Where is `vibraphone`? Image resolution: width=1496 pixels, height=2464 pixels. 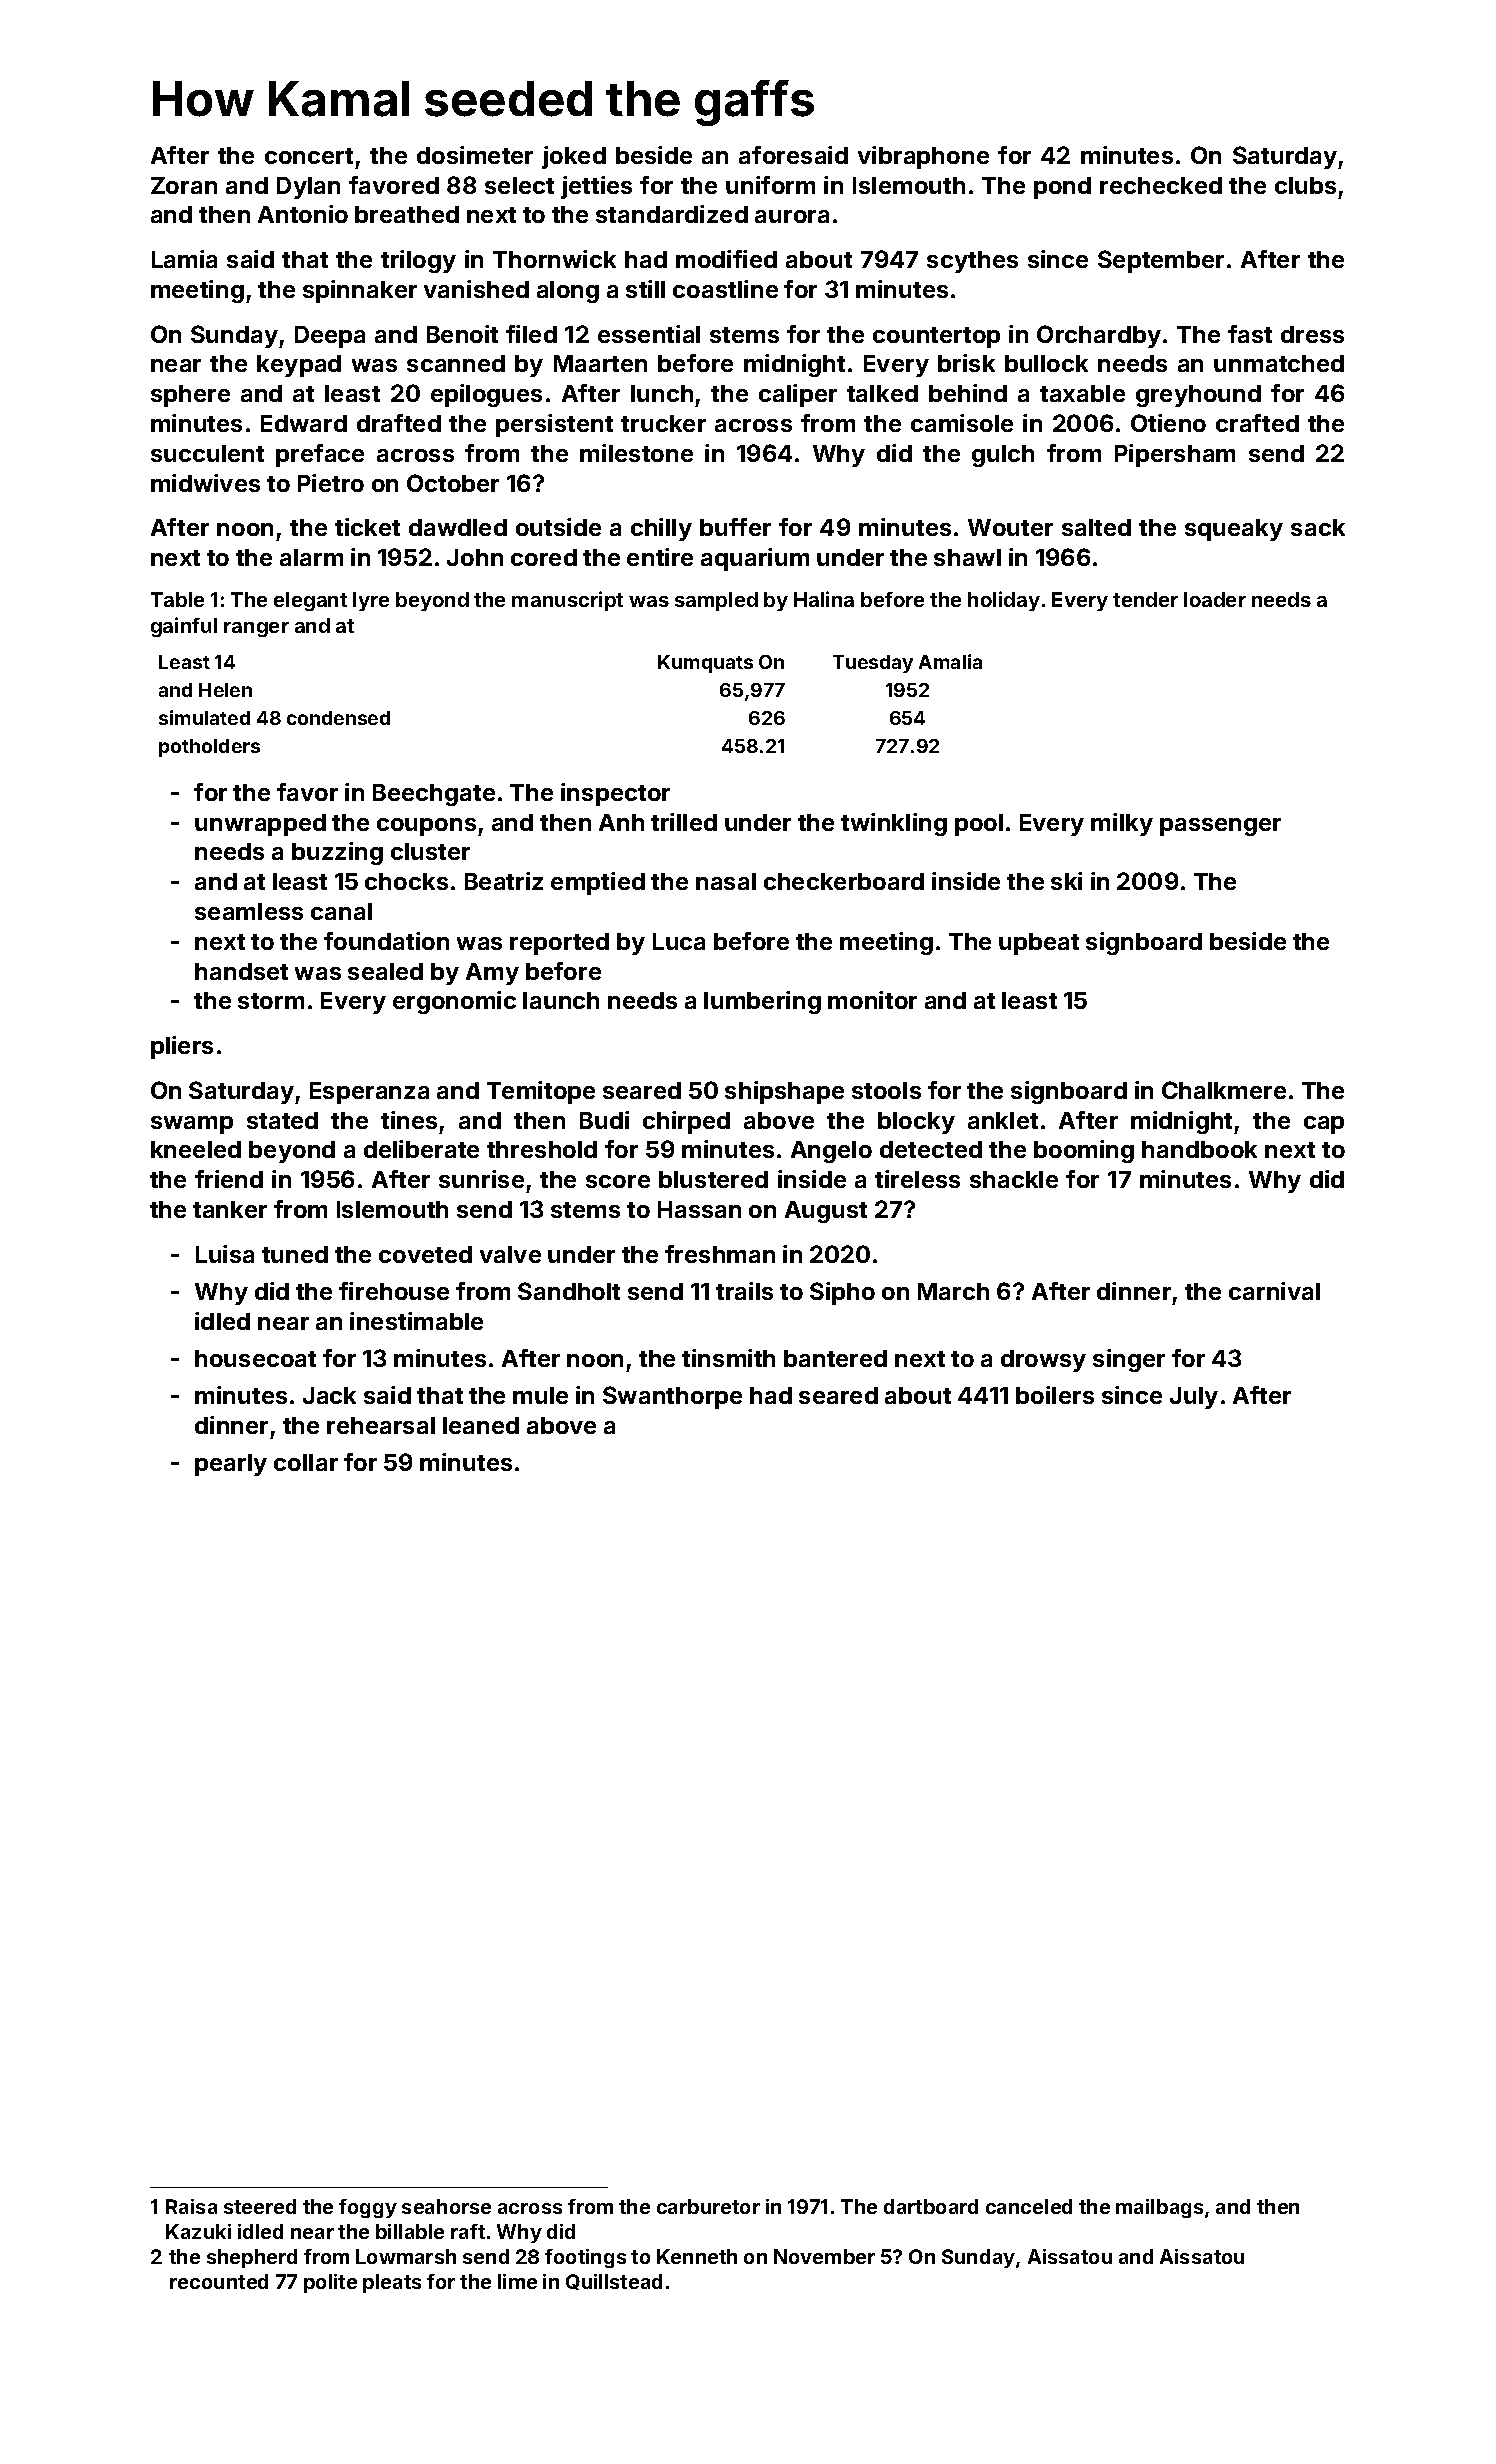
vibraphone is located at coordinates (923, 157).
